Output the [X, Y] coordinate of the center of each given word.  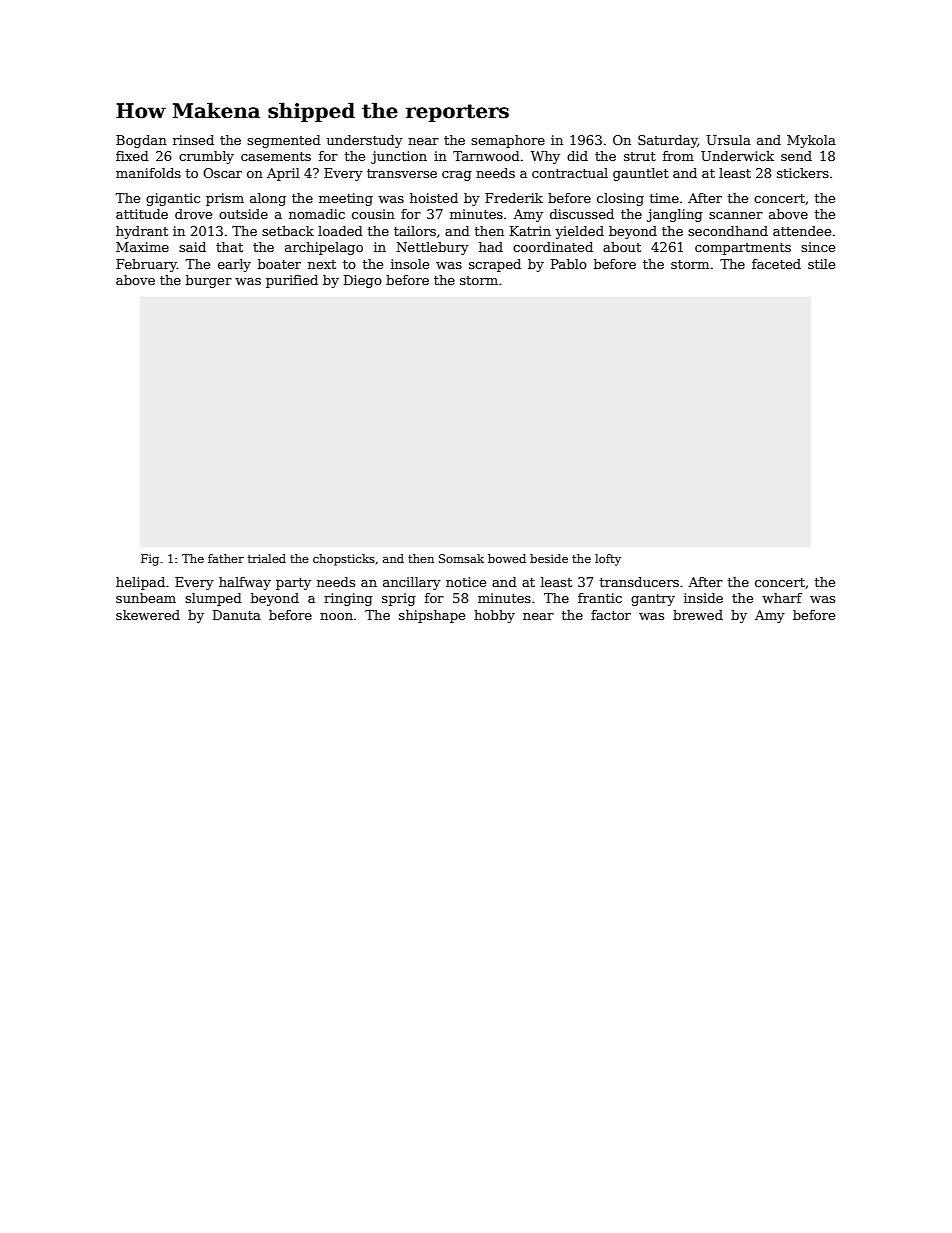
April [283, 174]
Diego [363, 281]
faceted [776, 264]
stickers [803, 173]
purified [292, 281]
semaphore [508, 141]
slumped [213, 599]
